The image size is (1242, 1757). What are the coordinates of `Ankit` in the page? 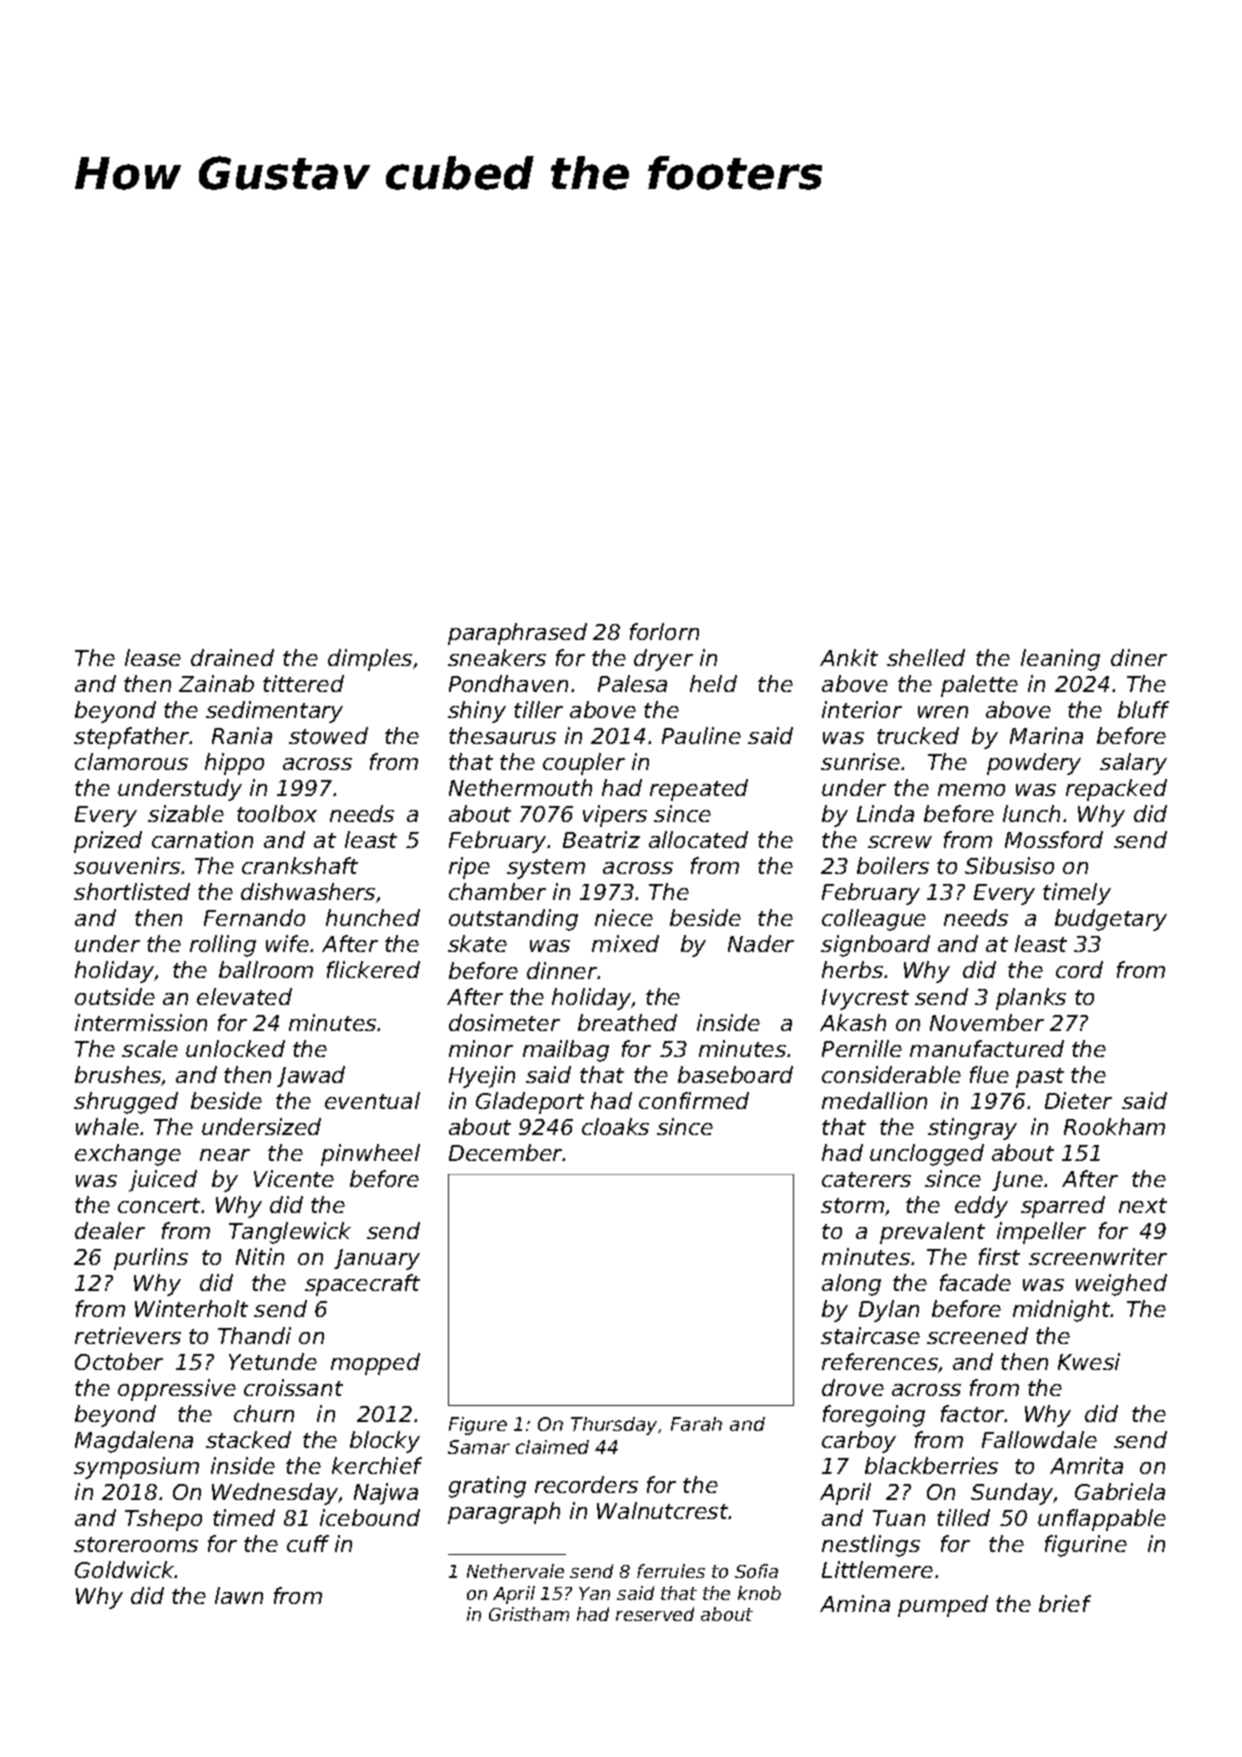 It's located at (849, 657).
